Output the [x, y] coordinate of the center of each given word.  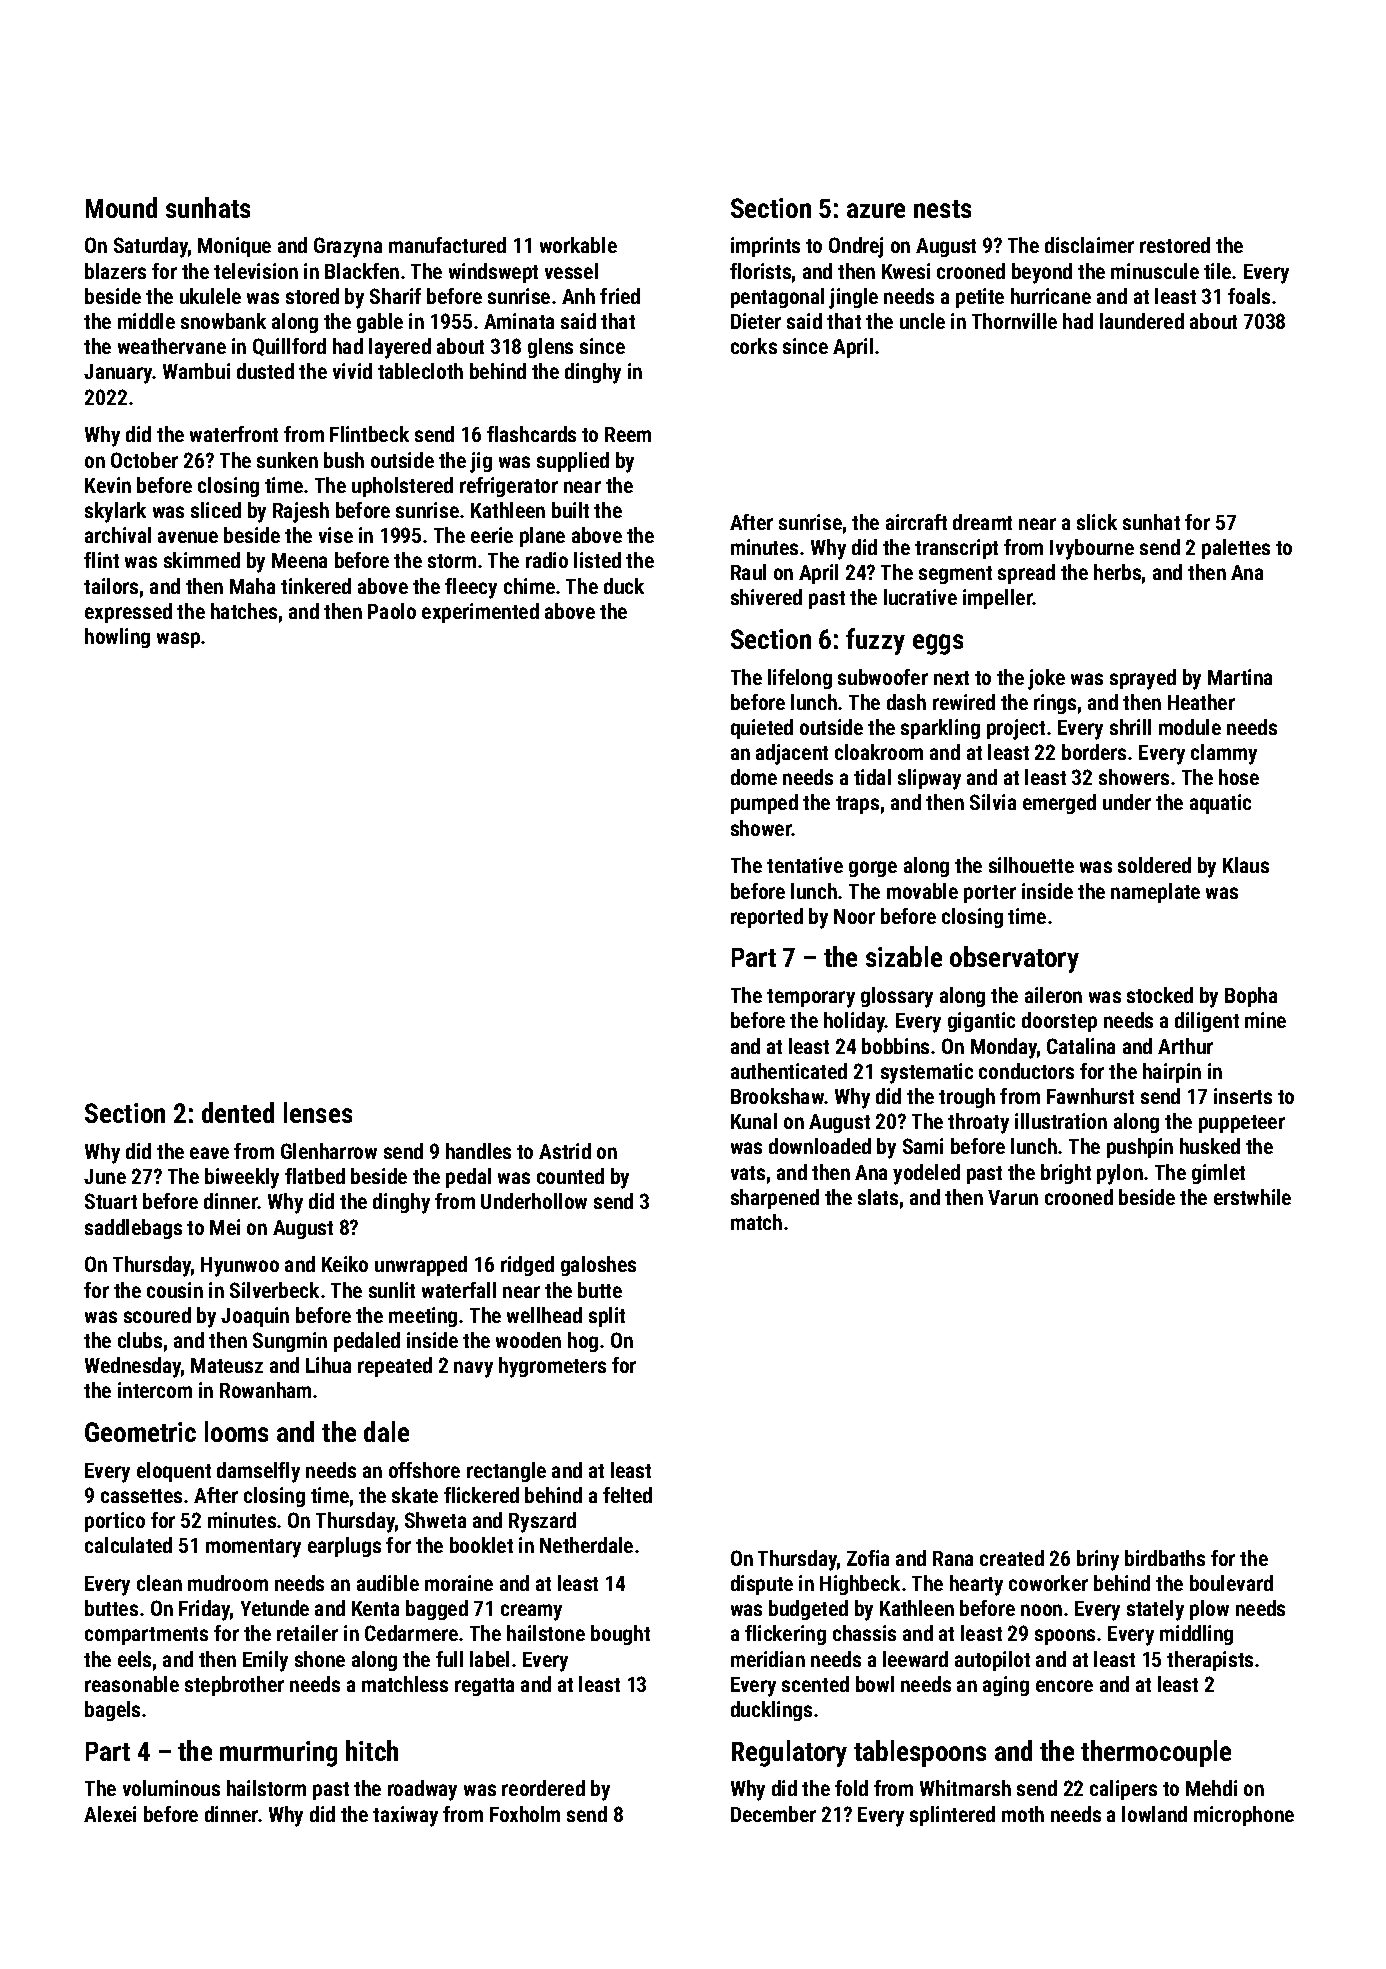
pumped [764, 804]
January [118, 374]
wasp [178, 640]
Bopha [1251, 997]
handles [478, 1151]
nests [942, 209]
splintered [952, 1816]
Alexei [110, 1814]
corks [754, 346]
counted [570, 1176]
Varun [1013, 1197]
